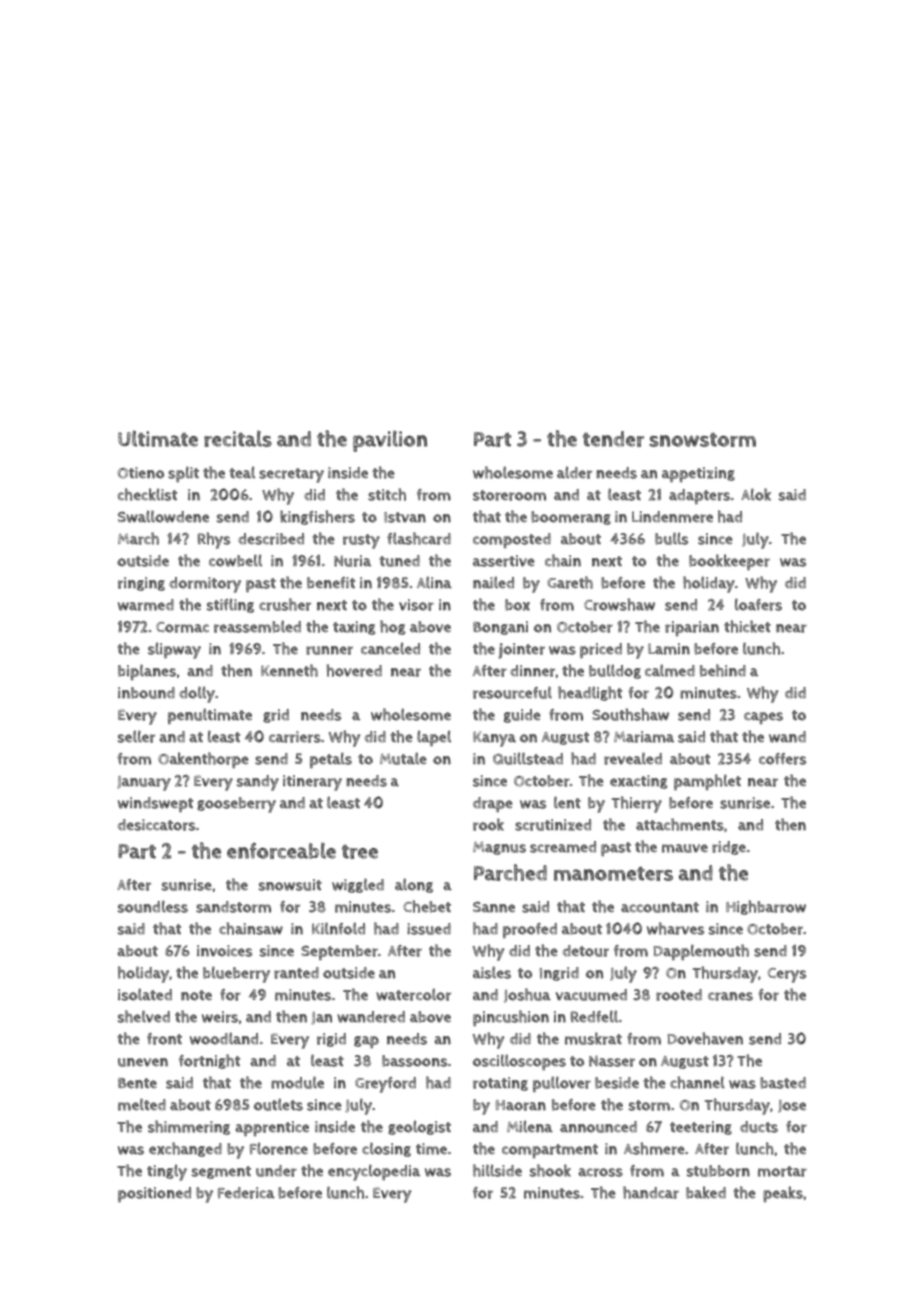 The width and height of the image is (924, 1308). Describe the element at coordinates (492, 972) in the image. I see `aisles` at that location.
